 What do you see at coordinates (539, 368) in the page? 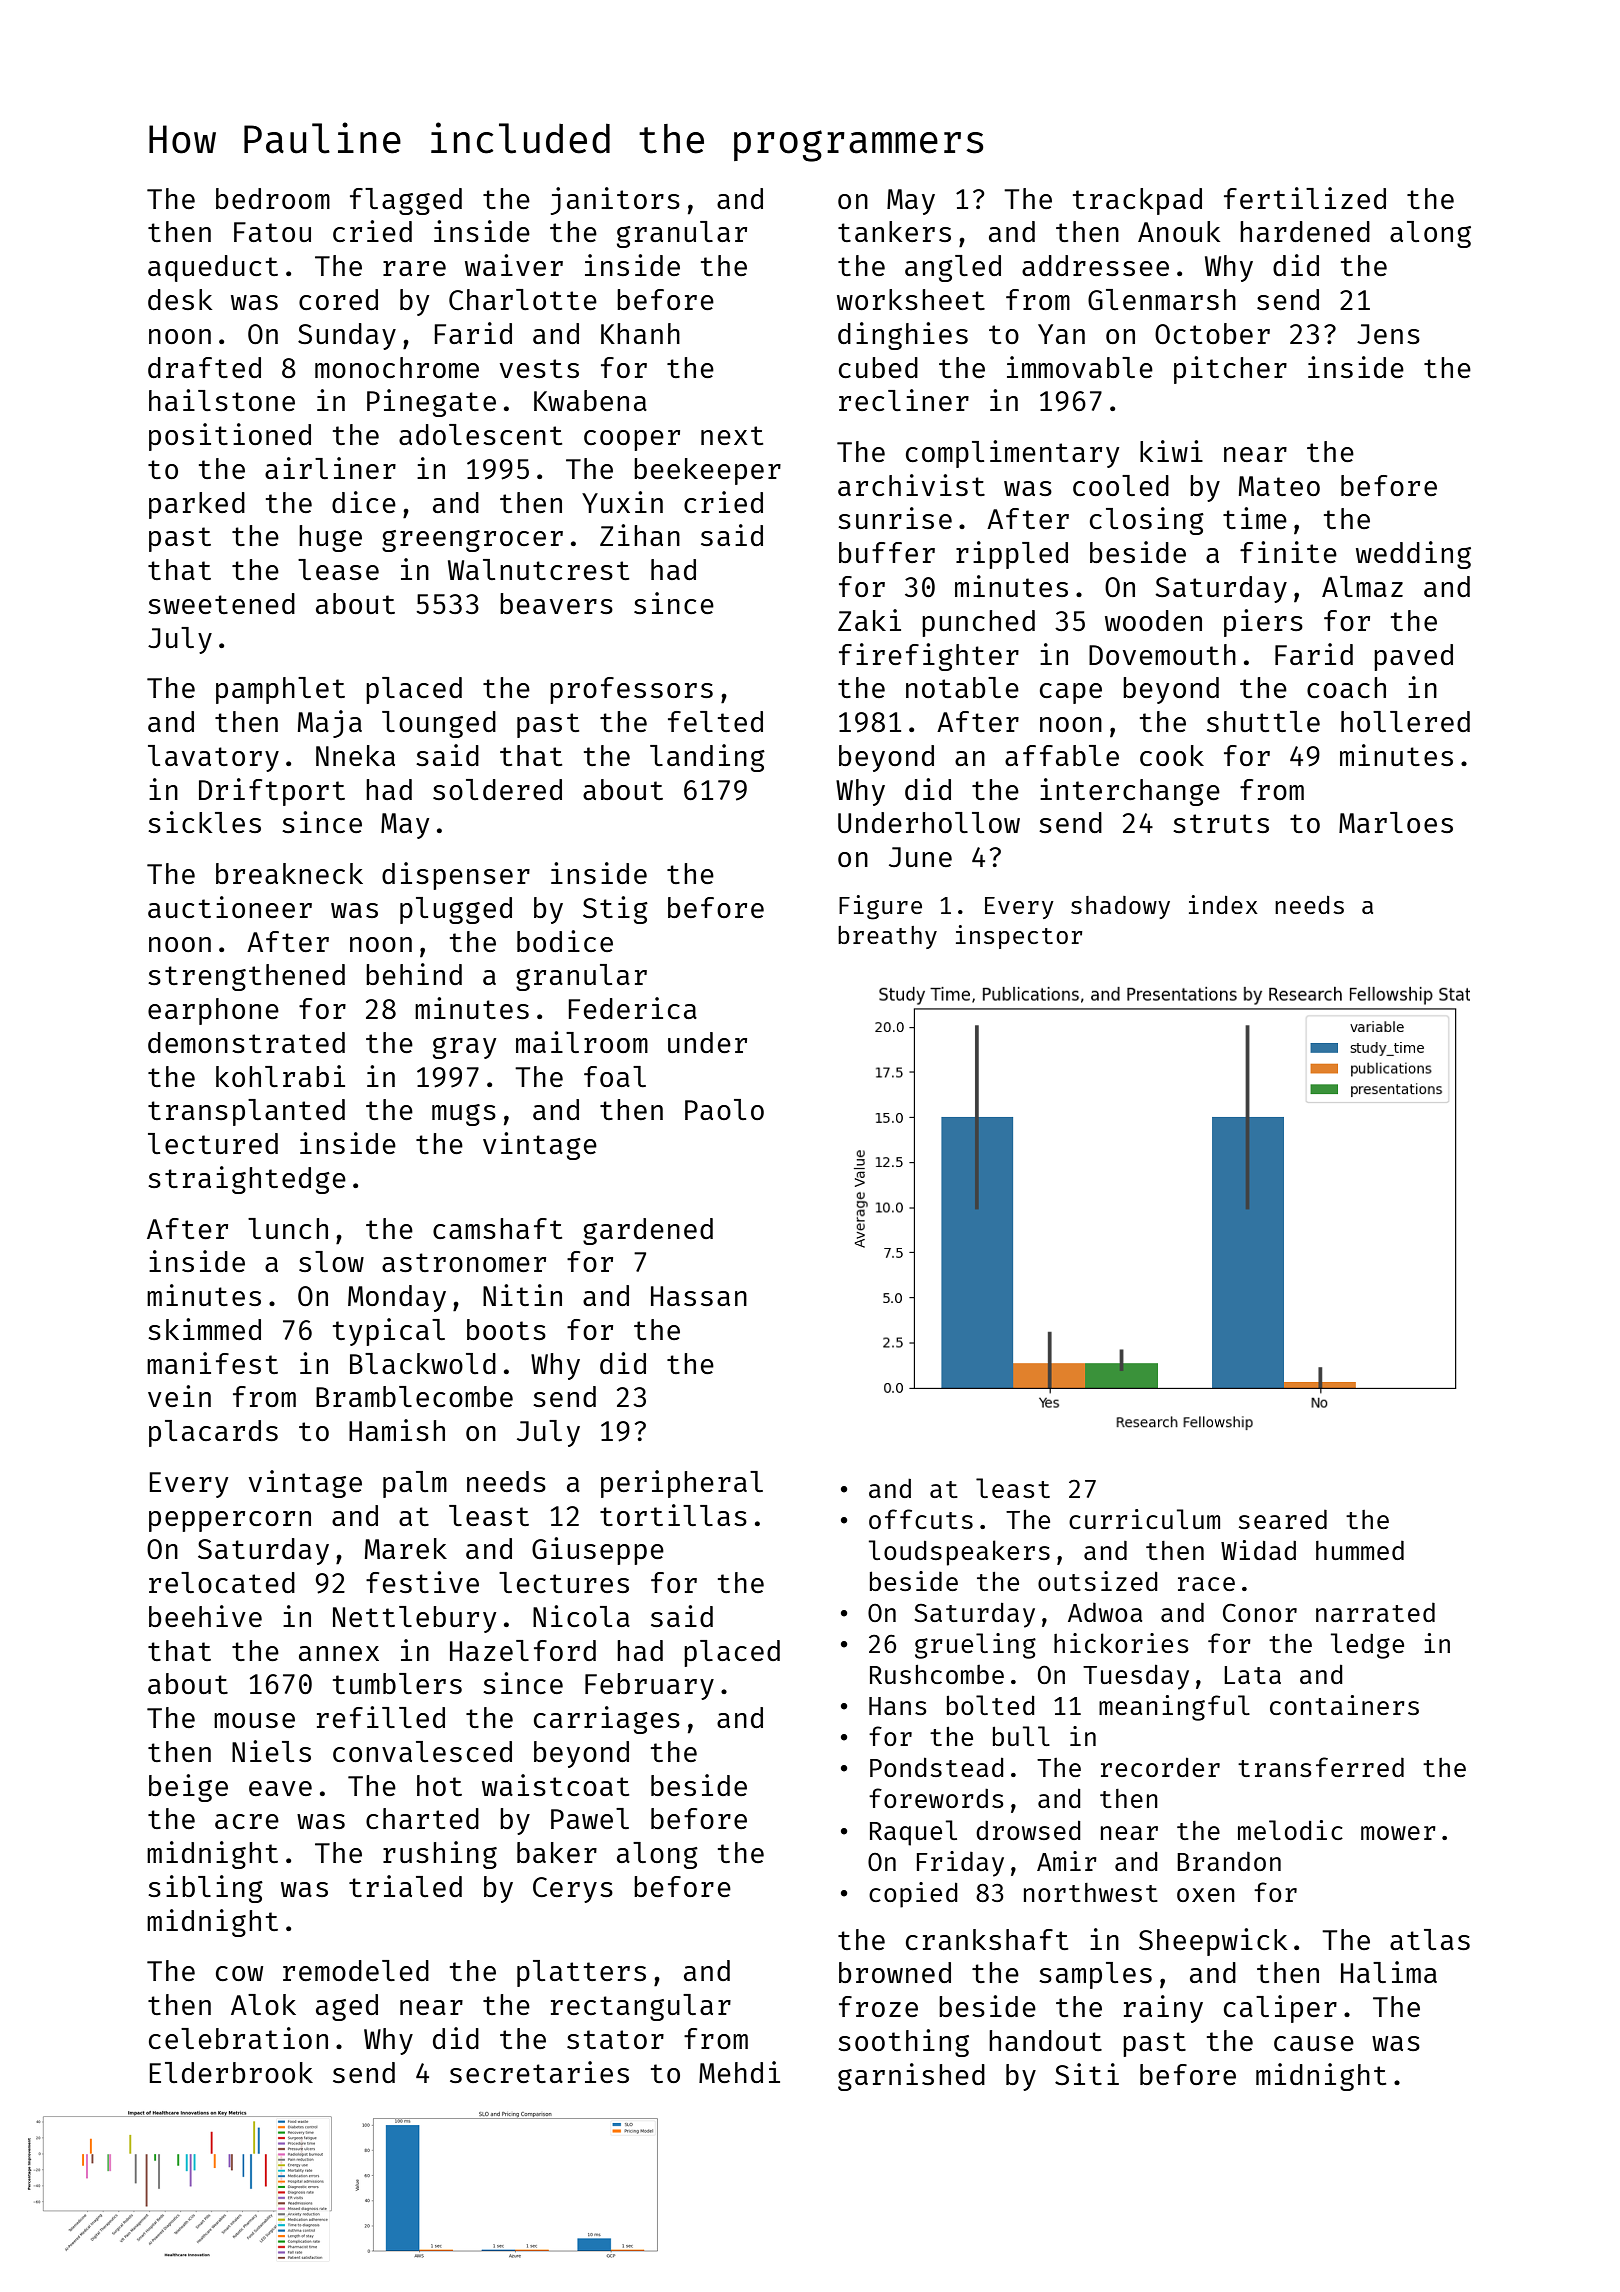
I see `vests` at bounding box center [539, 368].
